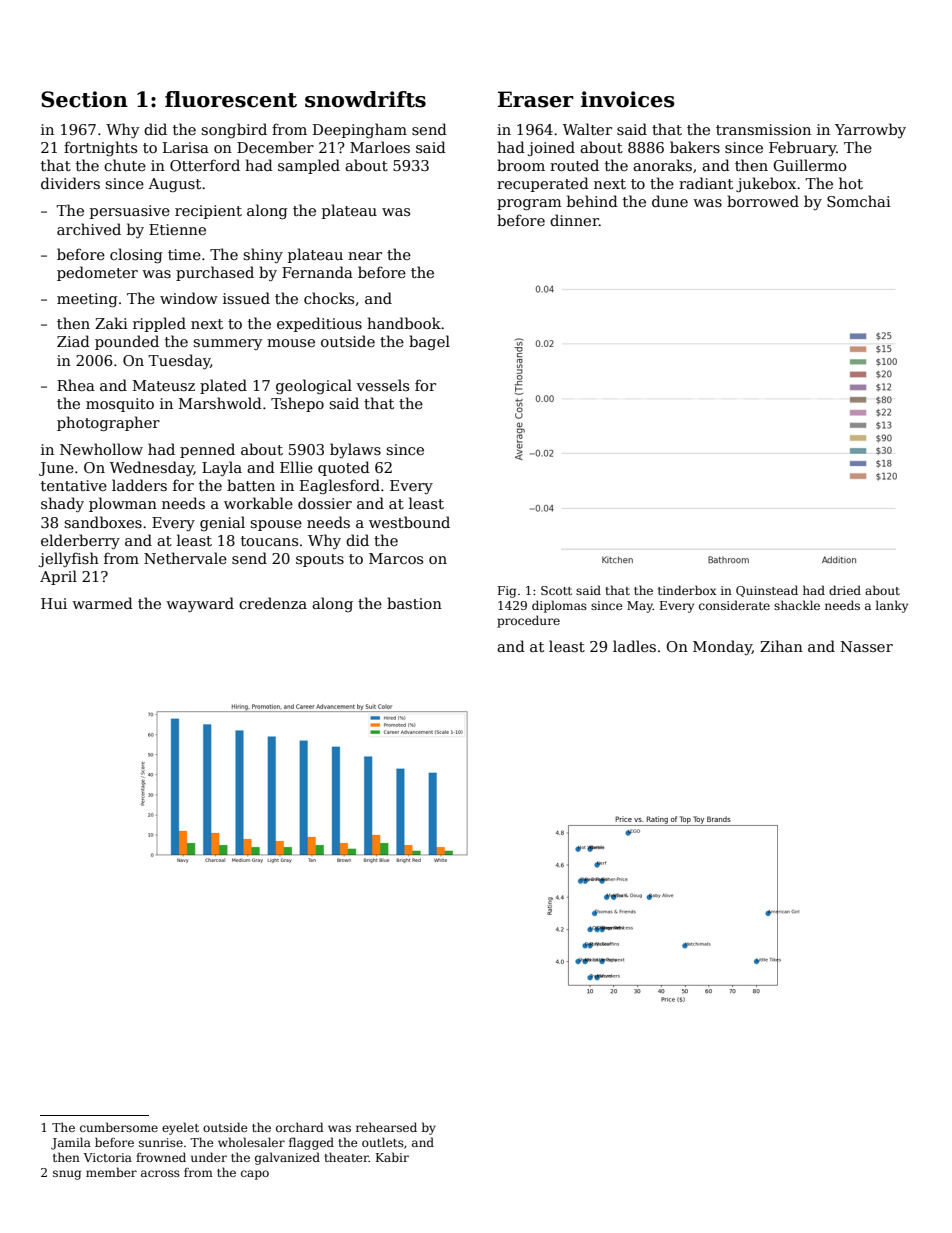 This document has width=952, height=1233. I want to click on Somchai, so click(859, 201).
